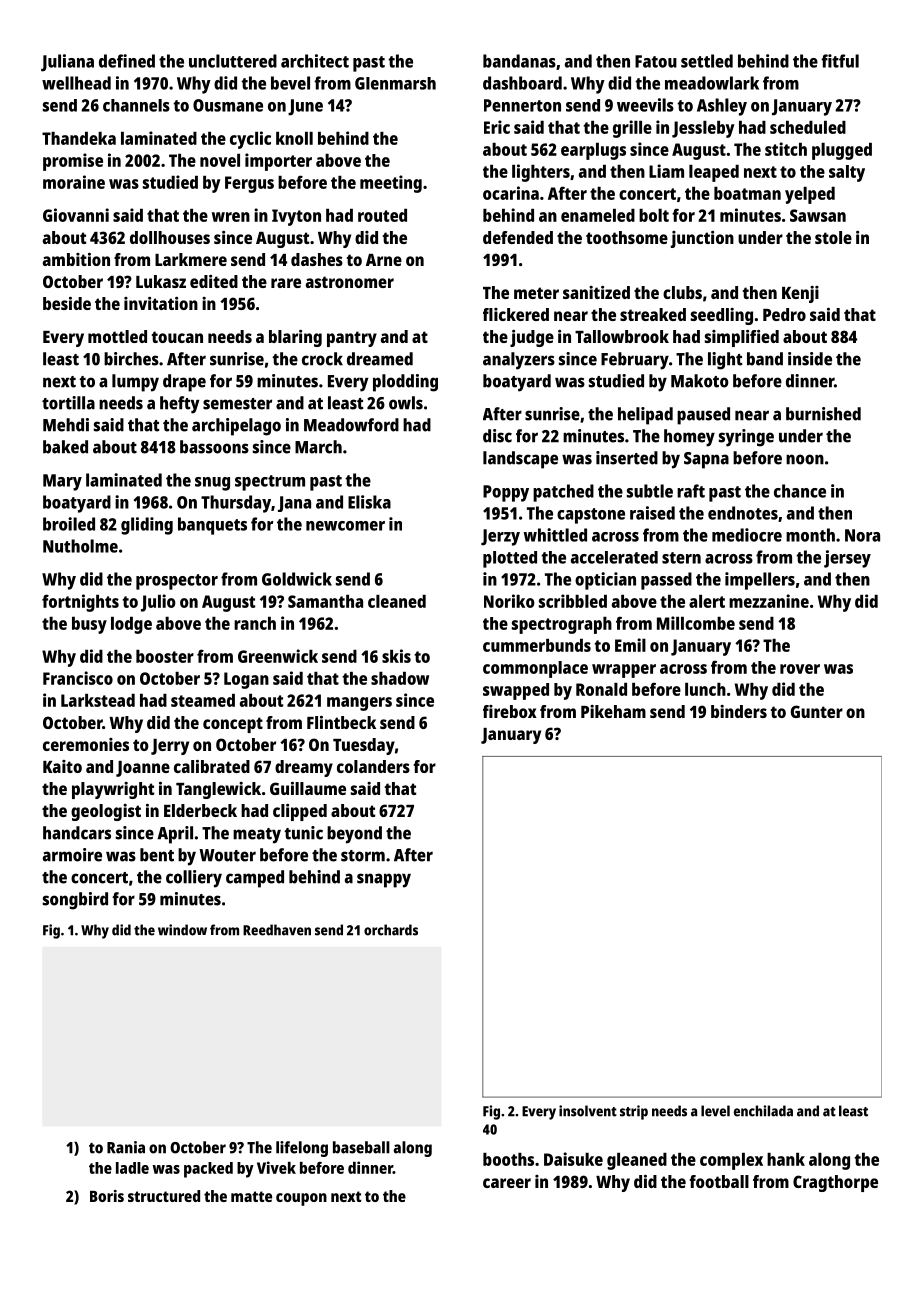 The image size is (924, 1308). Describe the element at coordinates (107, 1196) in the page. I see `Boris` at that location.
